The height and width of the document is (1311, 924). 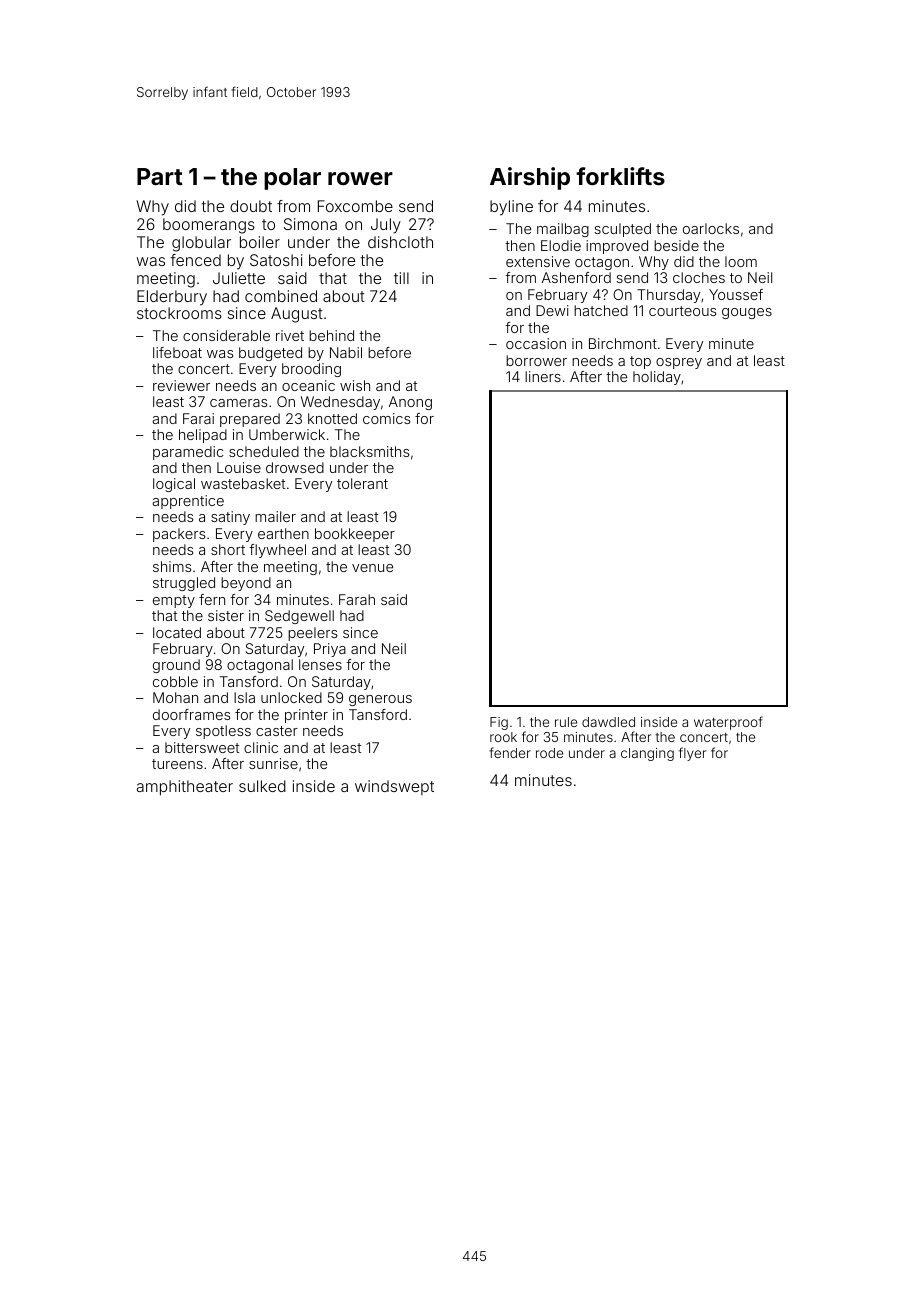 I want to click on gouges, so click(x=747, y=313).
